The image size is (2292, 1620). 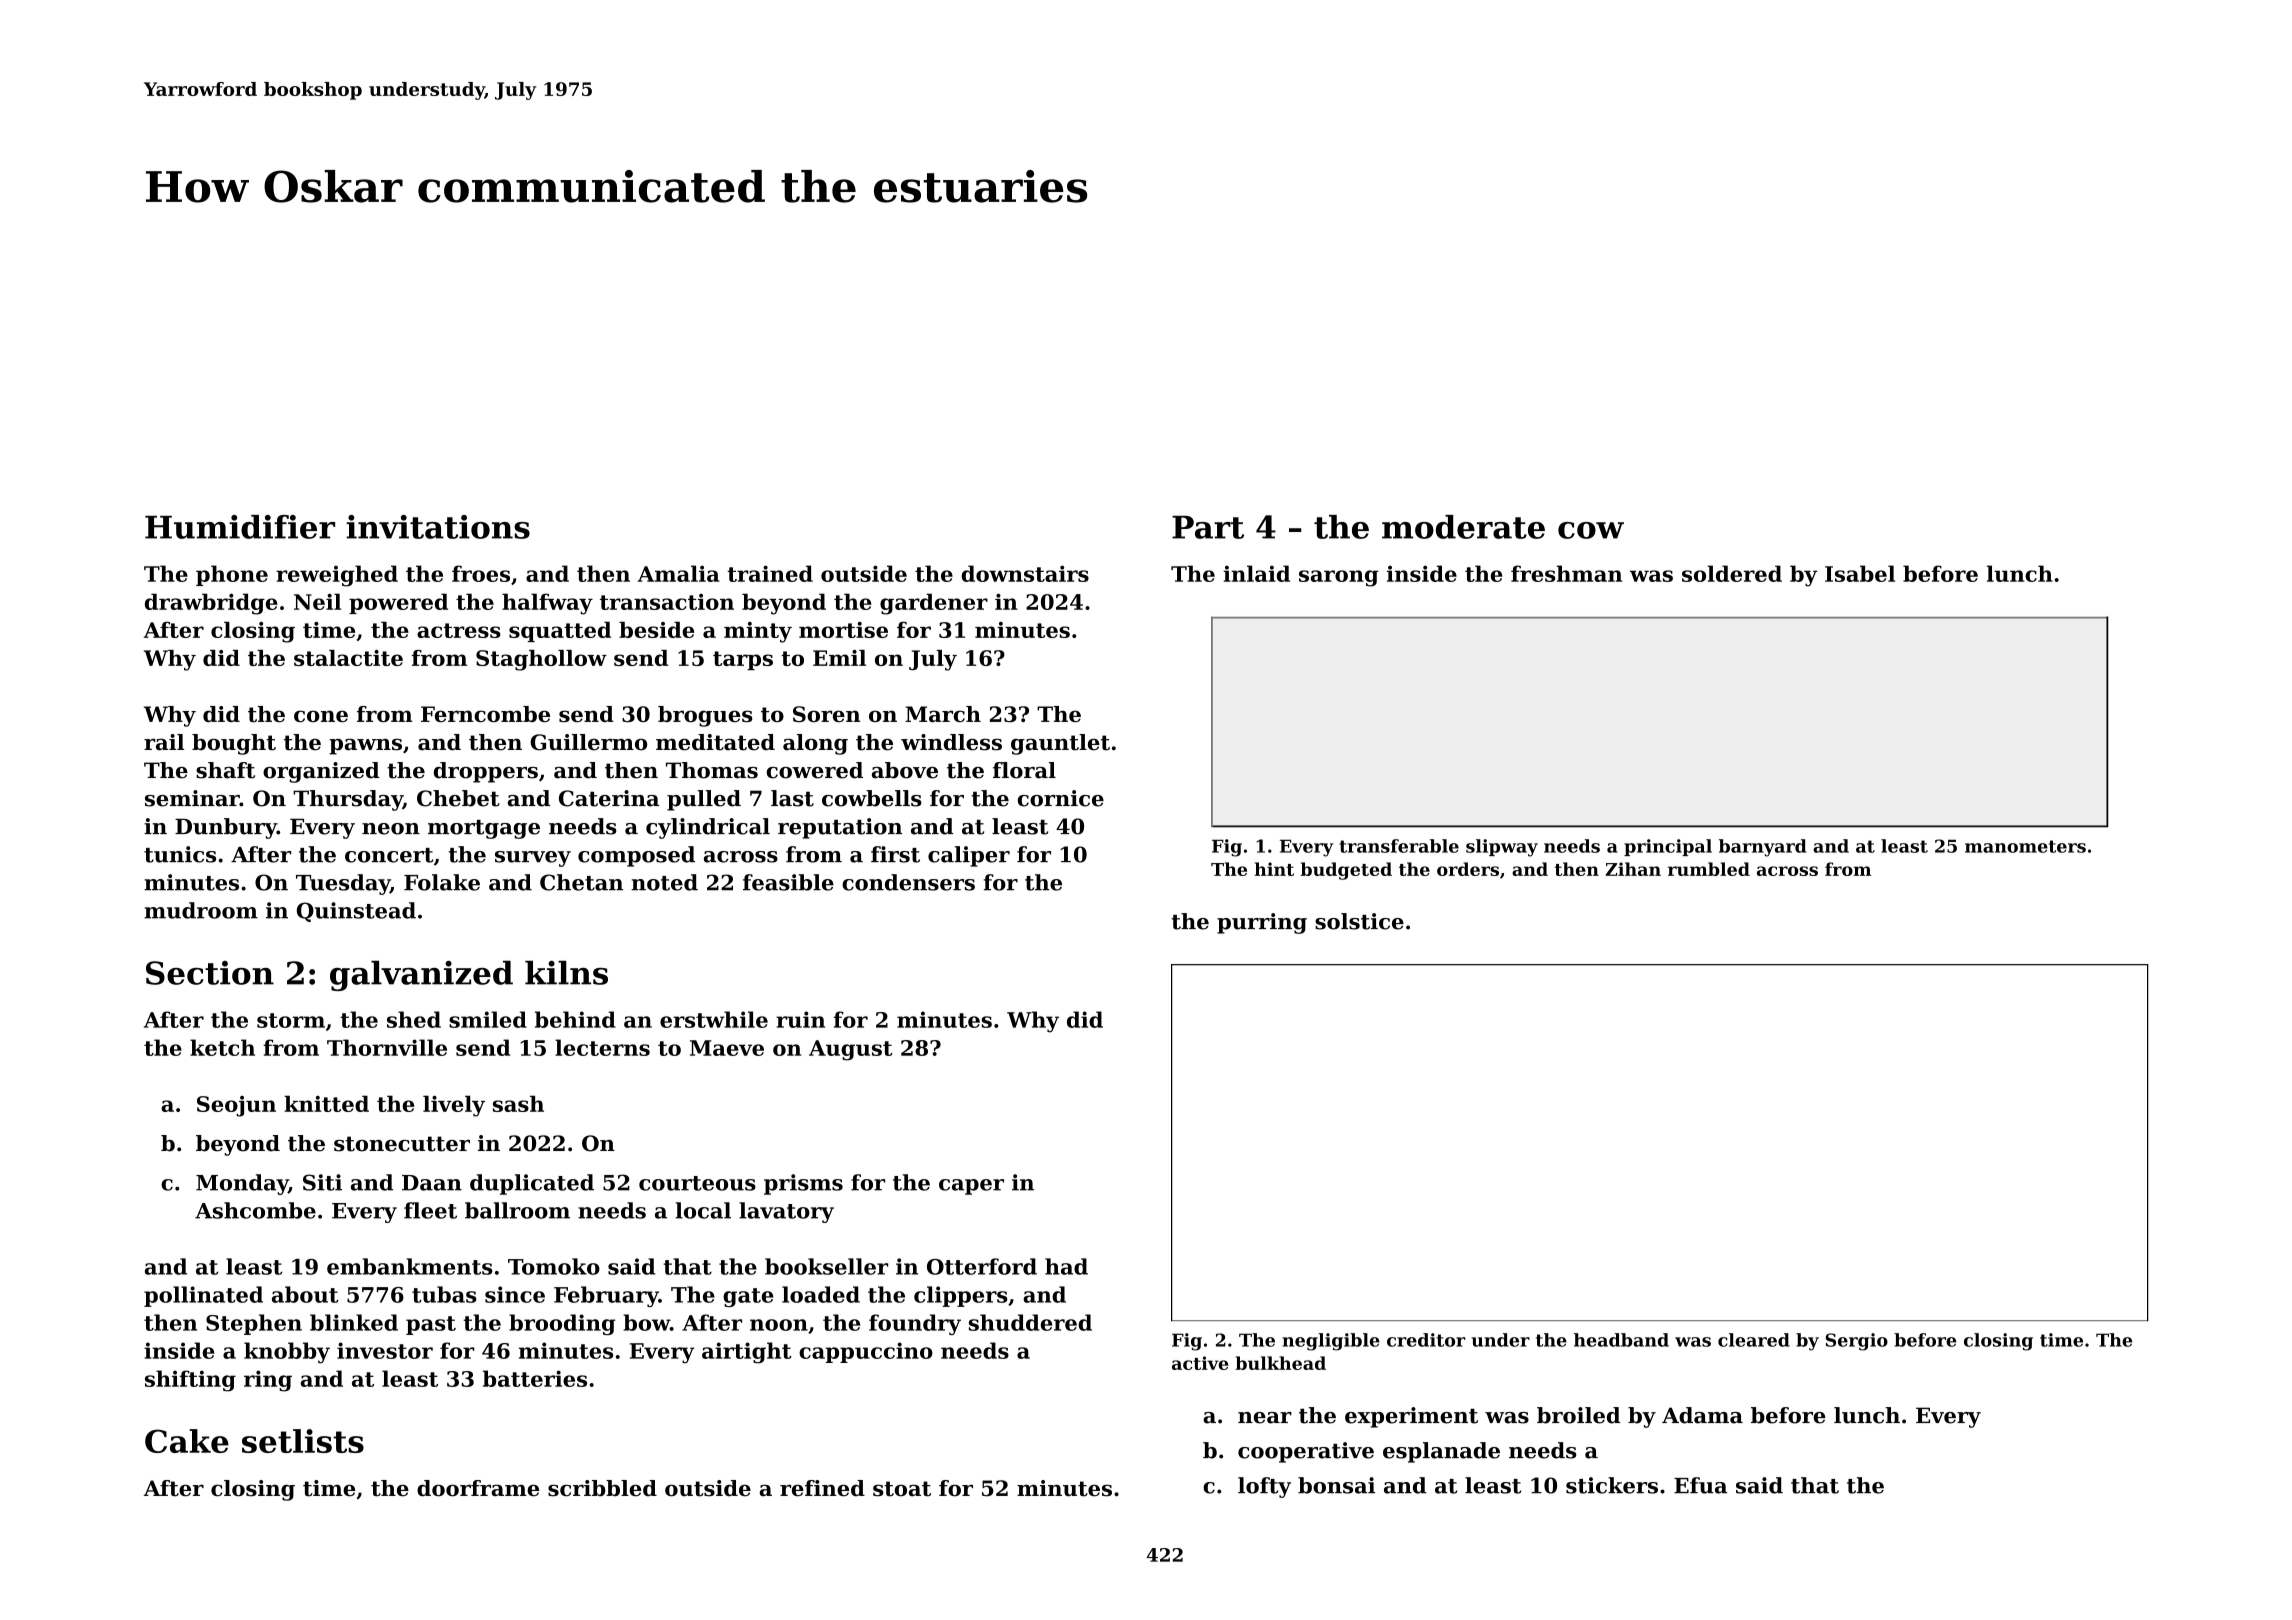 What do you see at coordinates (438, 527) in the screenshot?
I see `invitations` at bounding box center [438, 527].
